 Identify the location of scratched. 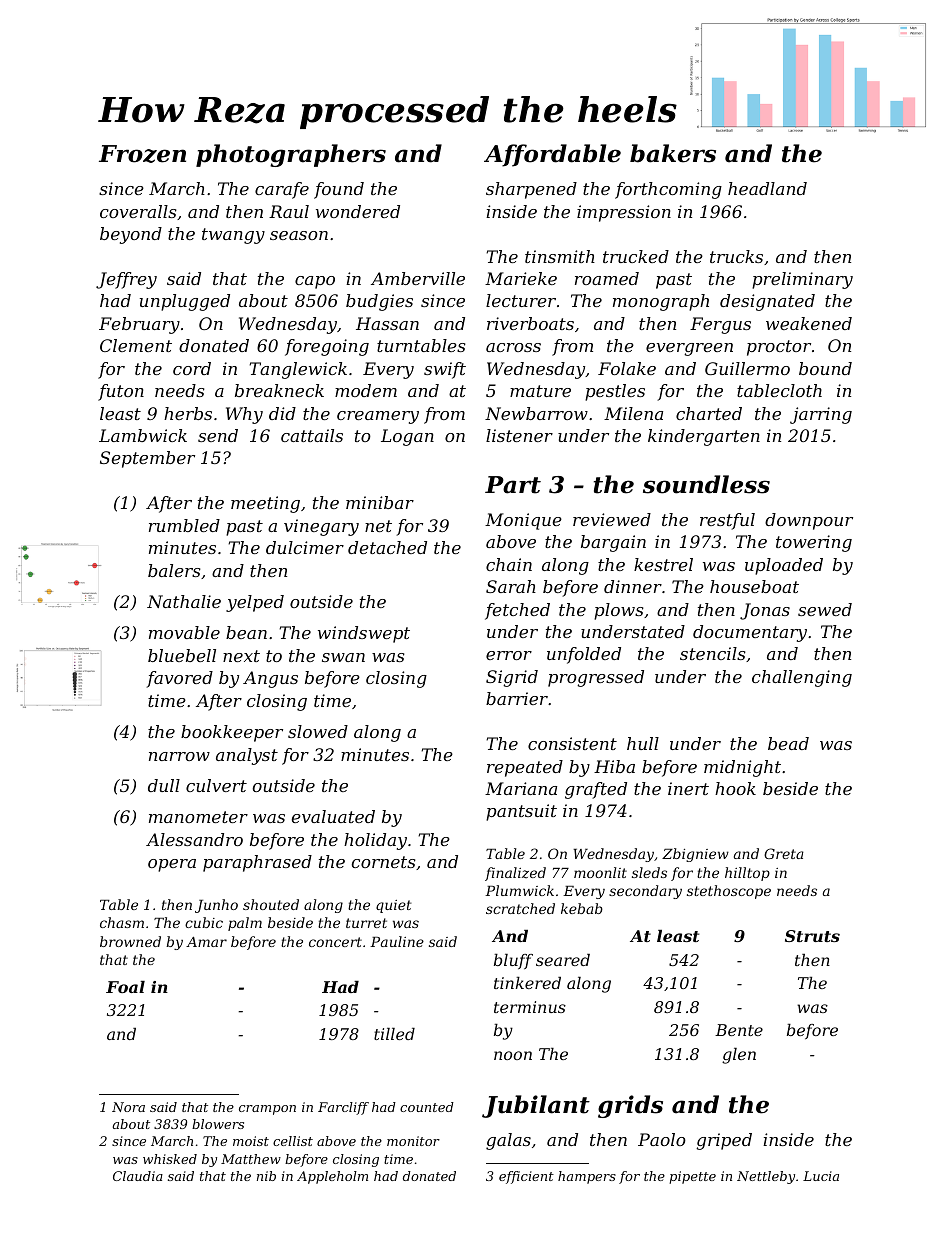
(520, 908).
